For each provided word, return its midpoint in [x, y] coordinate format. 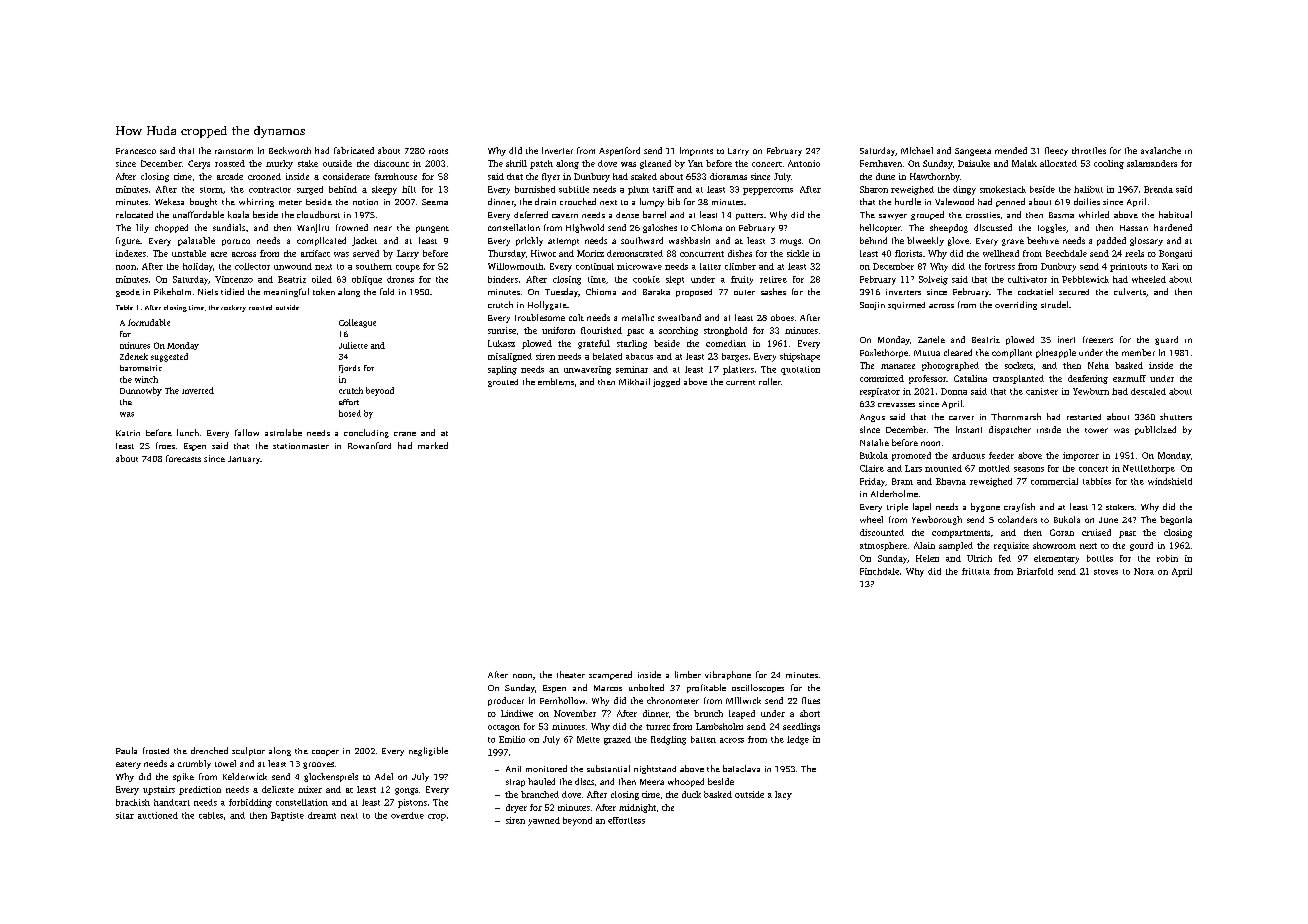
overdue [407, 815]
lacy [783, 795]
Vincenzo [234, 279]
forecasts [183, 458]
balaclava [741, 768]
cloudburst [318, 214]
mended [1011, 150]
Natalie [874, 442]
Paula [126, 750]
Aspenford [619, 151]
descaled [1148, 391]
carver [961, 418]
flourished [601, 330]
